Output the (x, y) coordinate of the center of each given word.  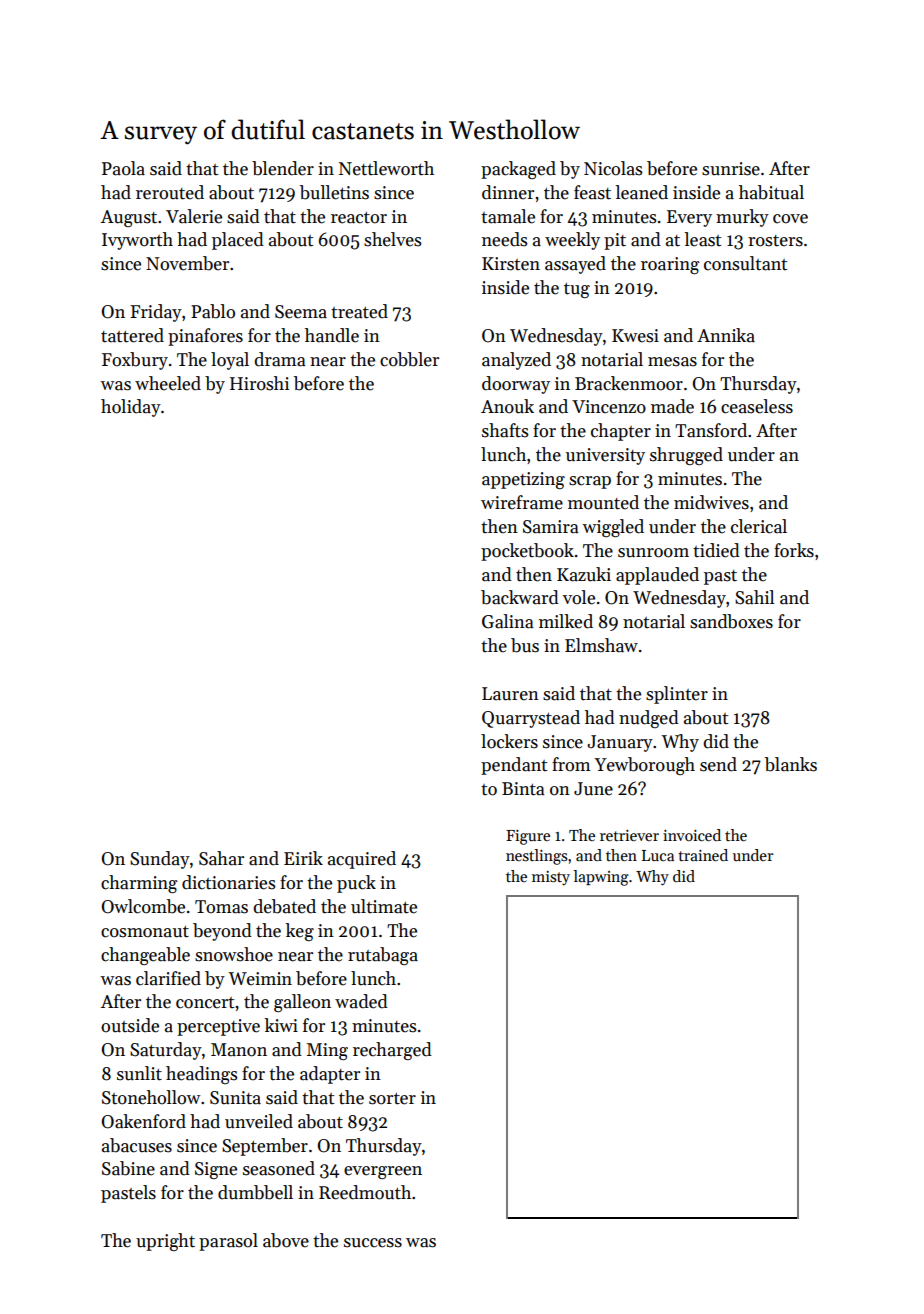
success (373, 1243)
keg (300, 932)
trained (703, 855)
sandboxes (731, 621)
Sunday (160, 860)
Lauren (510, 694)
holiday (131, 408)
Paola (123, 168)
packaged (518, 170)
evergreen (383, 1172)
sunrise (731, 169)
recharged (392, 1051)
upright (165, 1242)
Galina (508, 621)
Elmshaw (601, 645)
